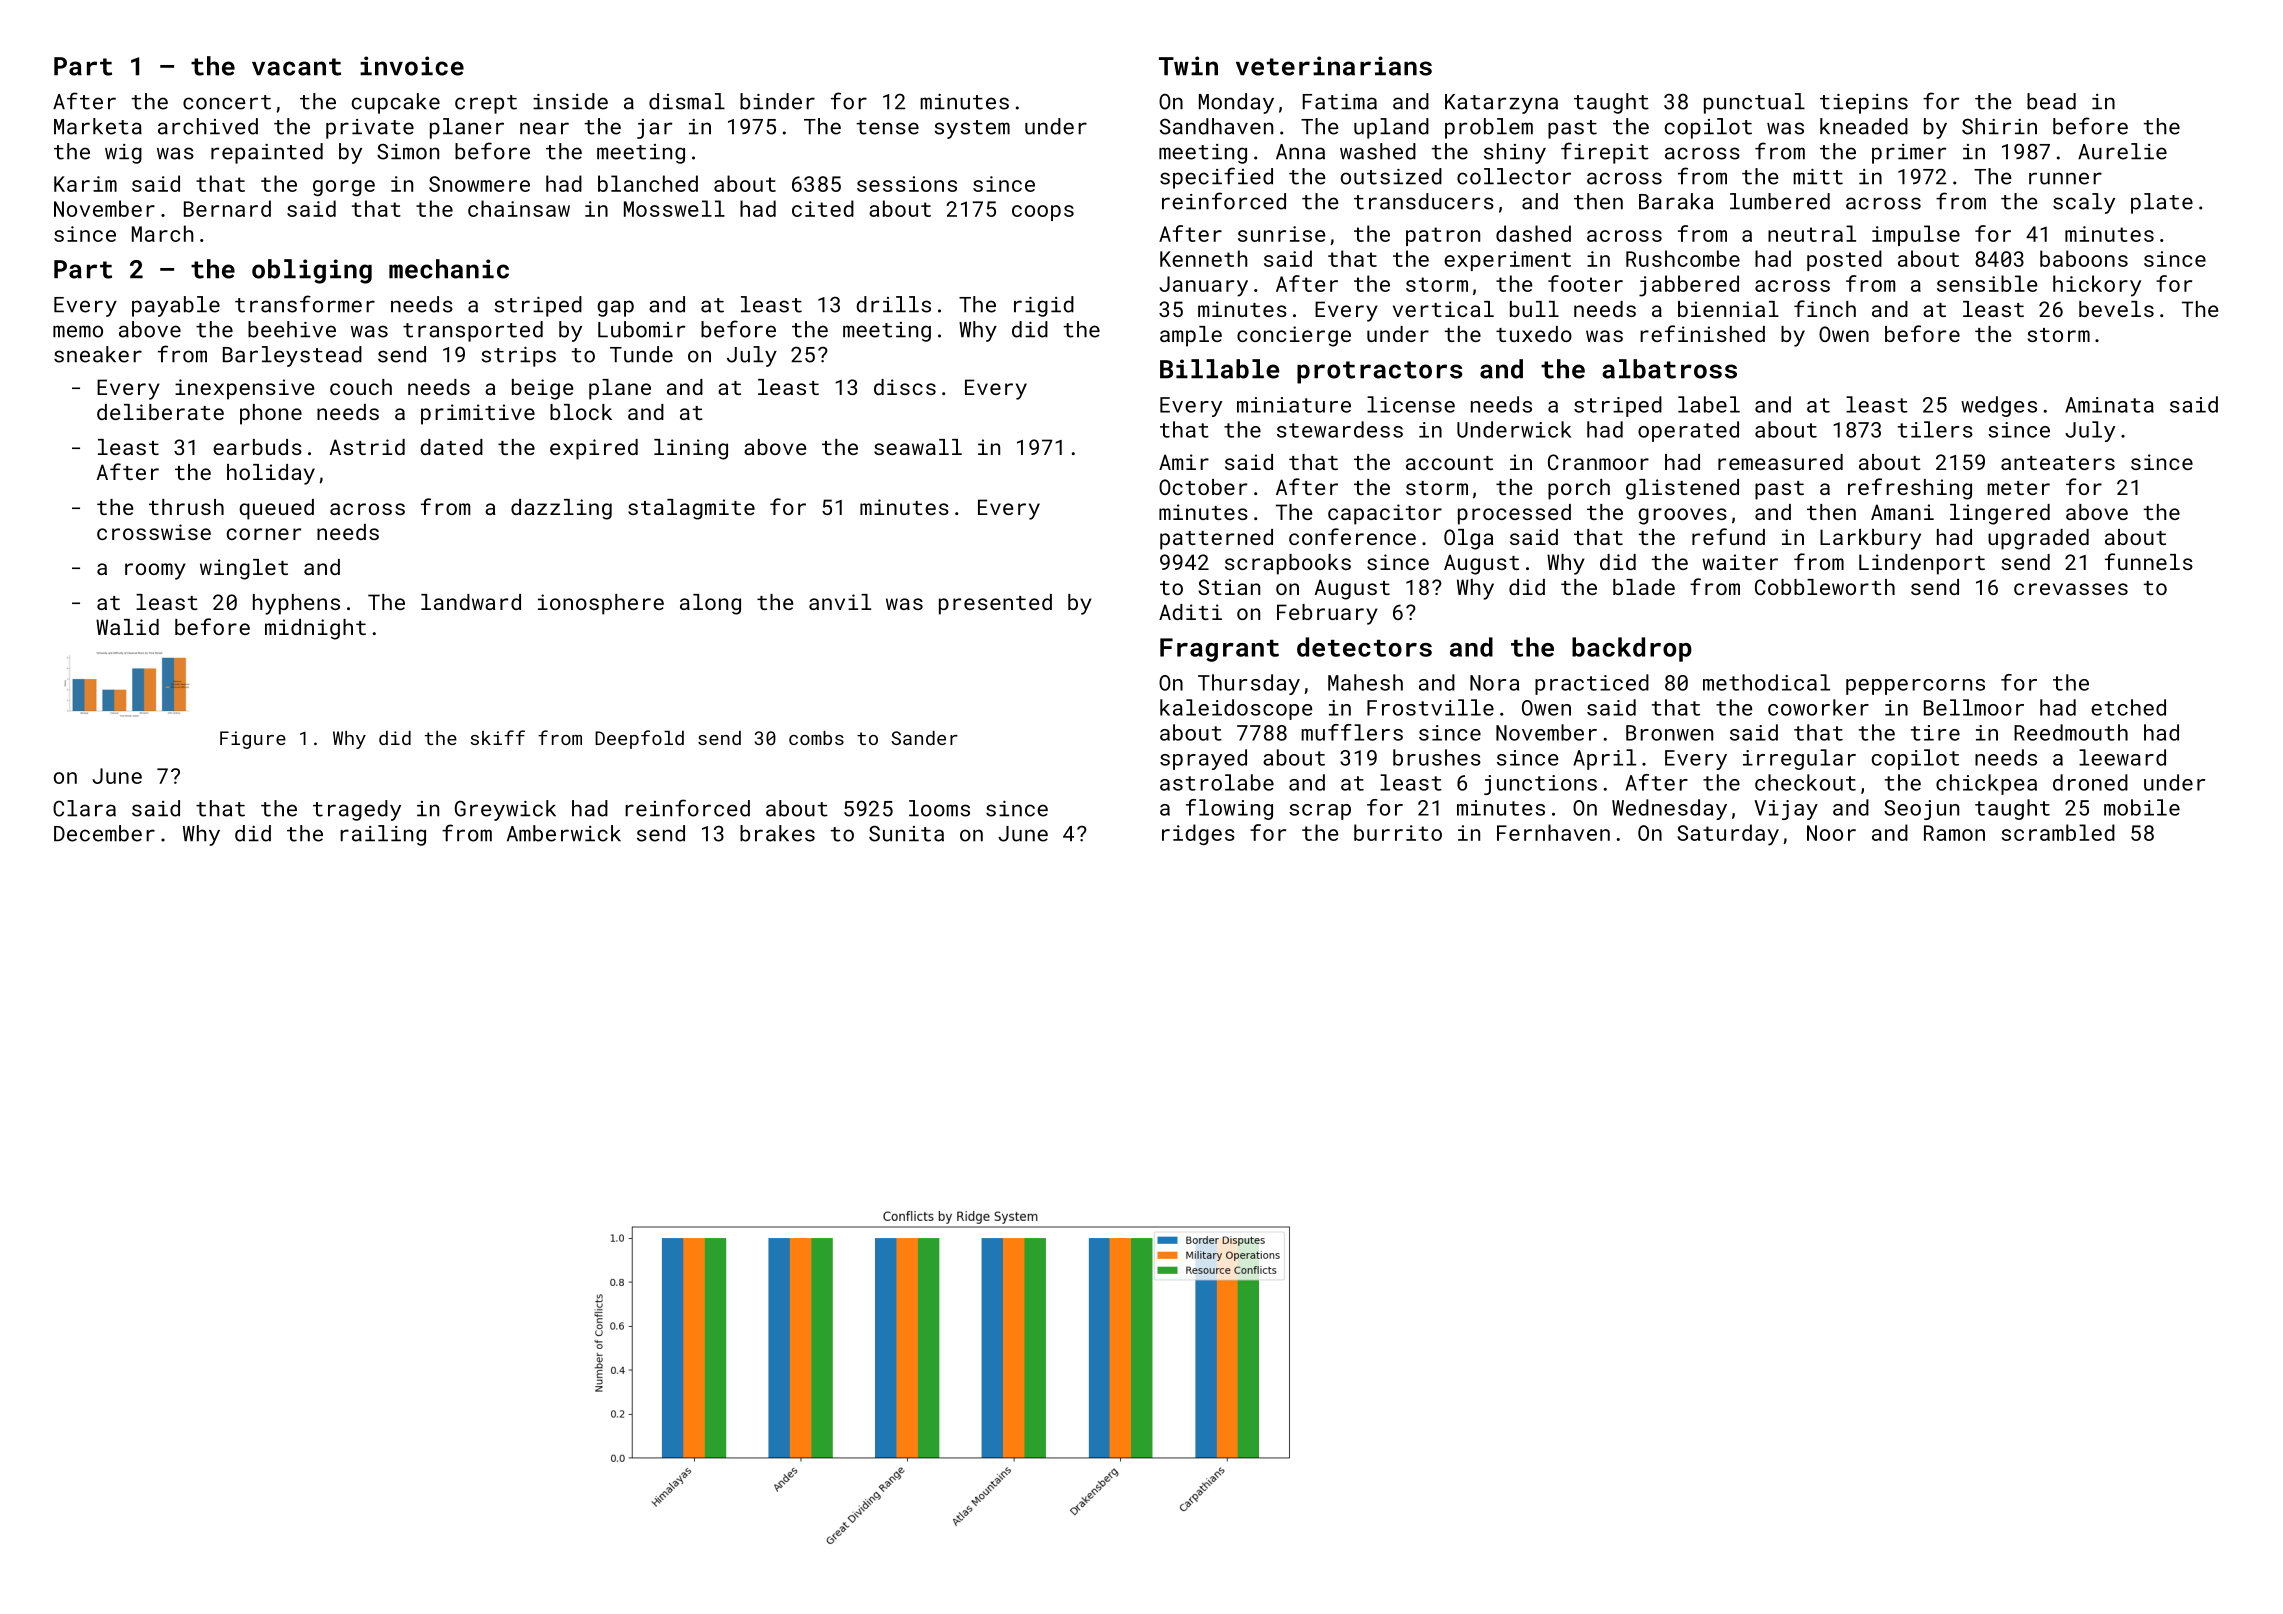 This screenshot has width=2283, height=1614. Describe the element at coordinates (2058, 832) in the screenshot. I see `scrambled` at that location.
